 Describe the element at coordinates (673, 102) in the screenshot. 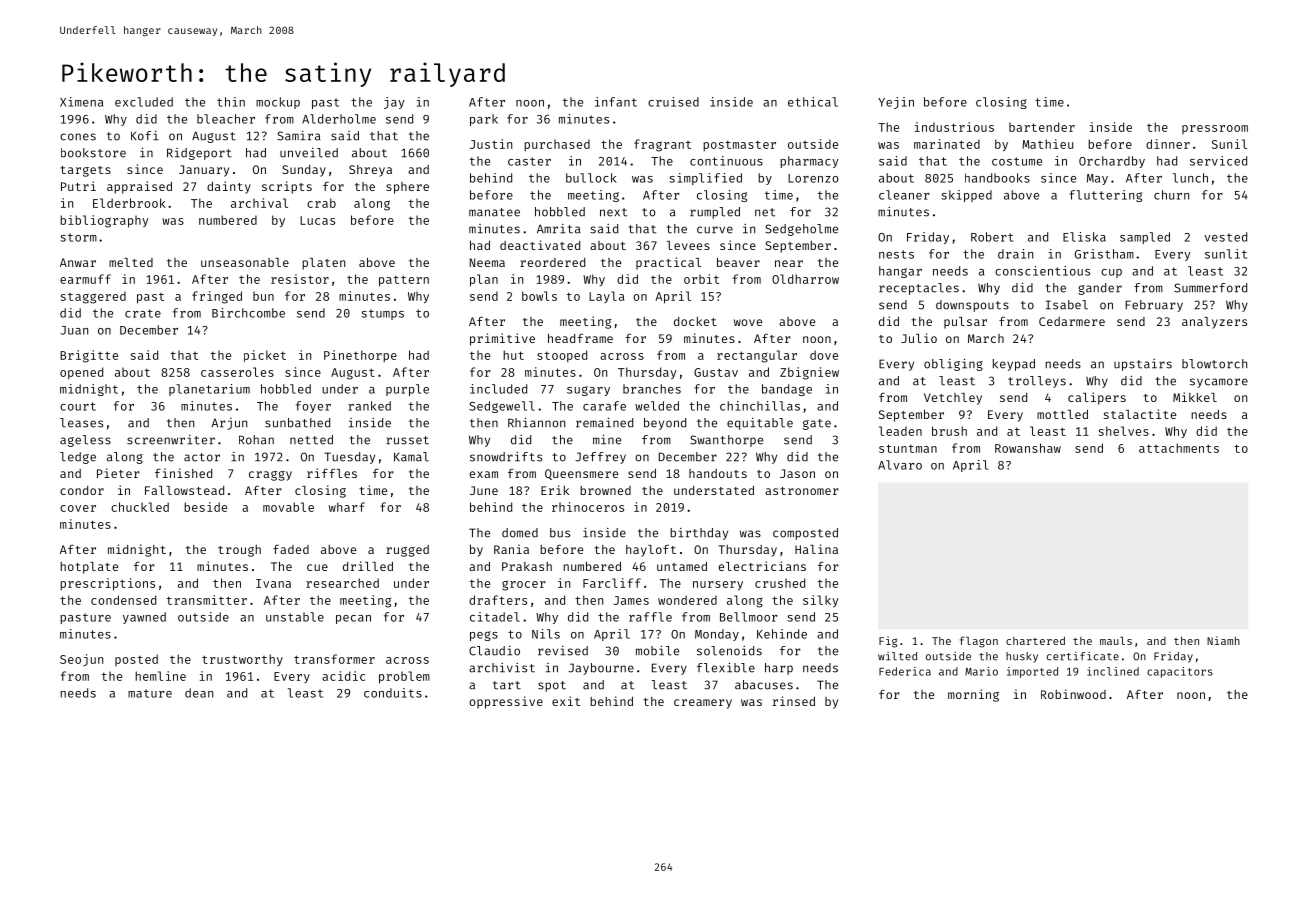

I see `cruised` at that location.
